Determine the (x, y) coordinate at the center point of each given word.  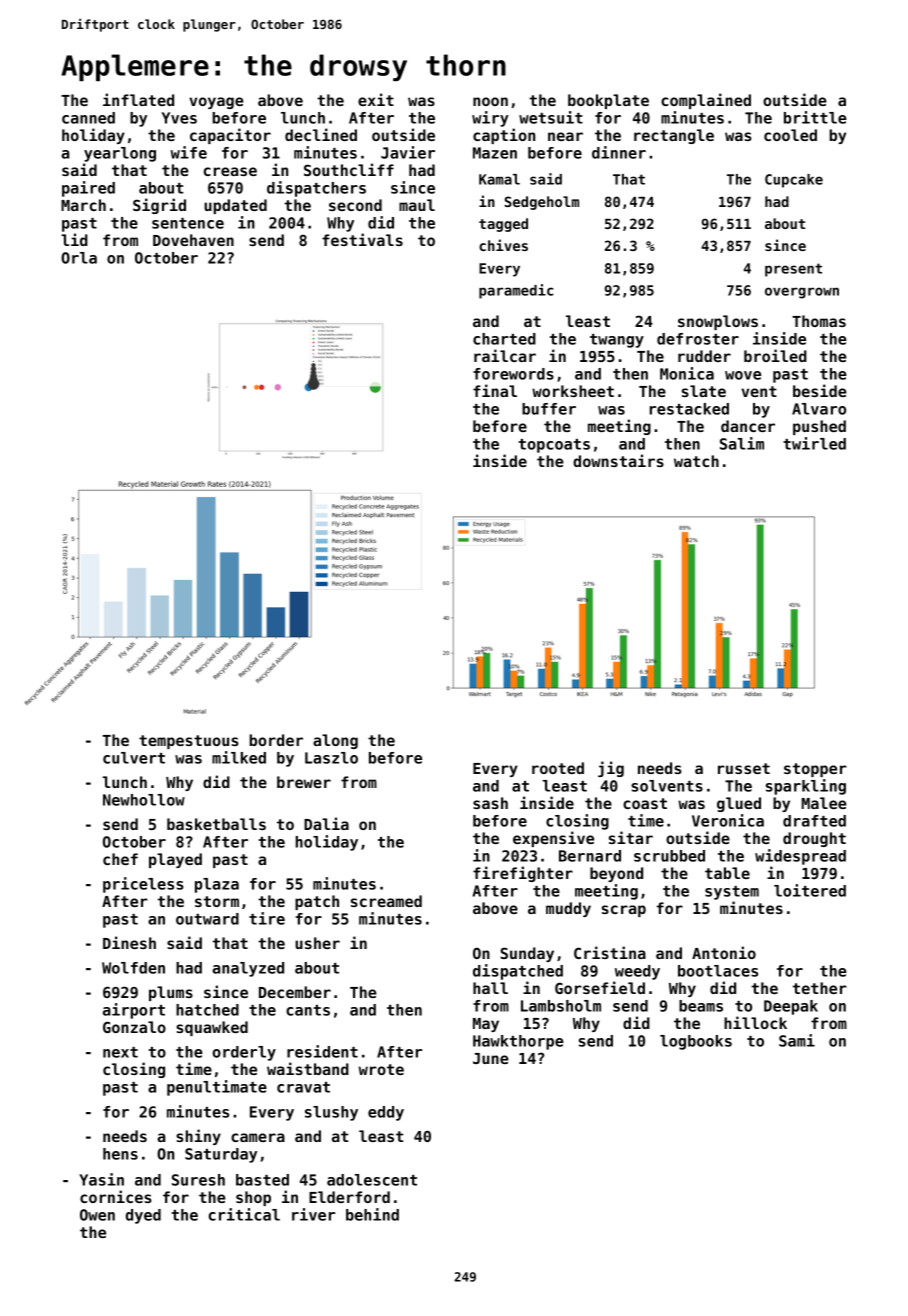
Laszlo (331, 758)
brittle (815, 117)
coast (645, 803)
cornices (116, 1196)
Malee (824, 803)
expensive (553, 839)
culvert (134, 758)
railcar (505, 355)
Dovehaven (193, 240)
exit (376, 99)
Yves (179, 118)
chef (120, 859)
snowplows (718, 322)
